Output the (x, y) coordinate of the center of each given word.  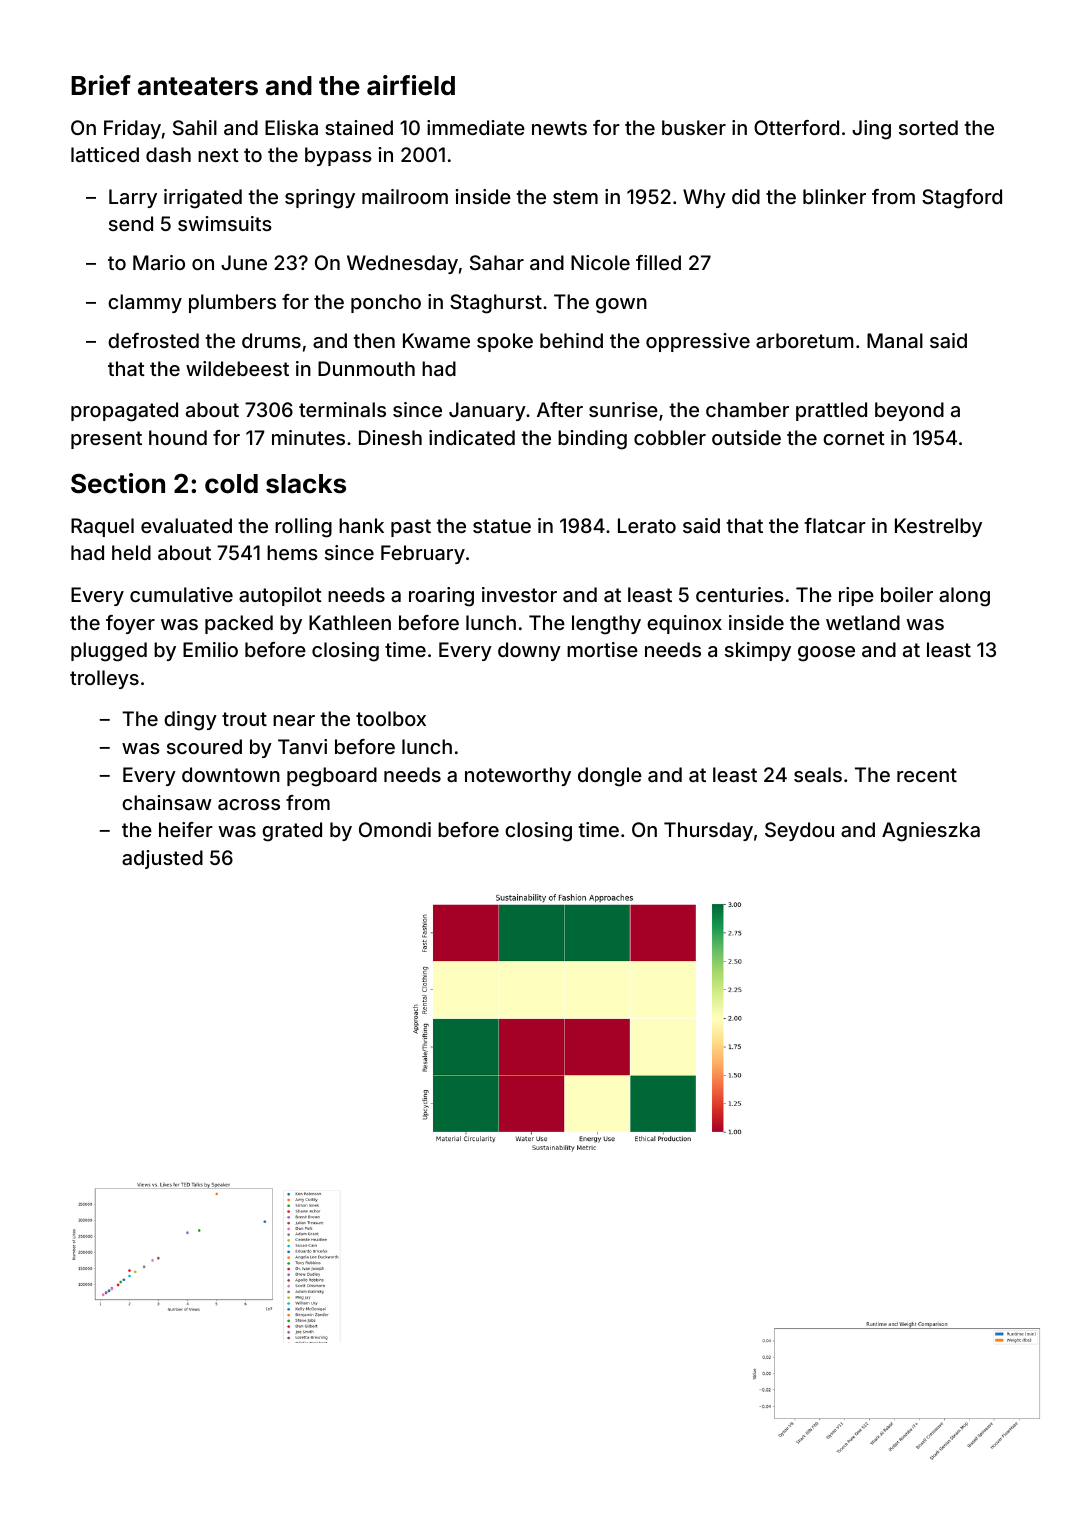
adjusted (162, 859)
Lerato (647, 525)
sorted (928, 127)
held (131, 552)
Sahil (195, 127)
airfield (411, 85)
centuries (740, 594)
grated (292, 832)
